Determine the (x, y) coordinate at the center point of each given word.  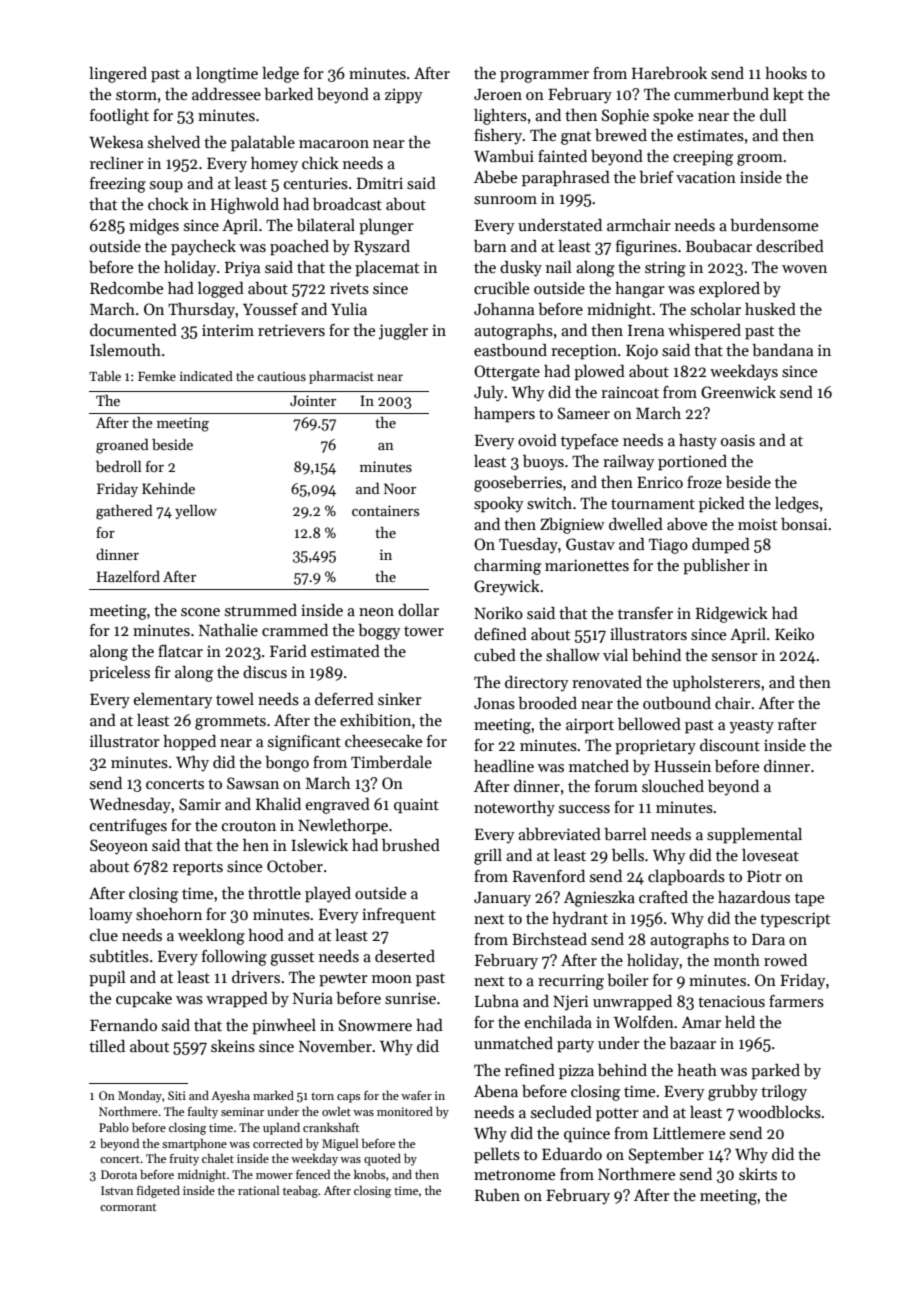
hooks (786, 73)
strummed (261, 610)
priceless (119, 674)
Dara (768, 939)
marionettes (587, 565)
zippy (404, 96)
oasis (738, 440)
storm (136, 95)
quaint (416, 806)
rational (258, 1190)
